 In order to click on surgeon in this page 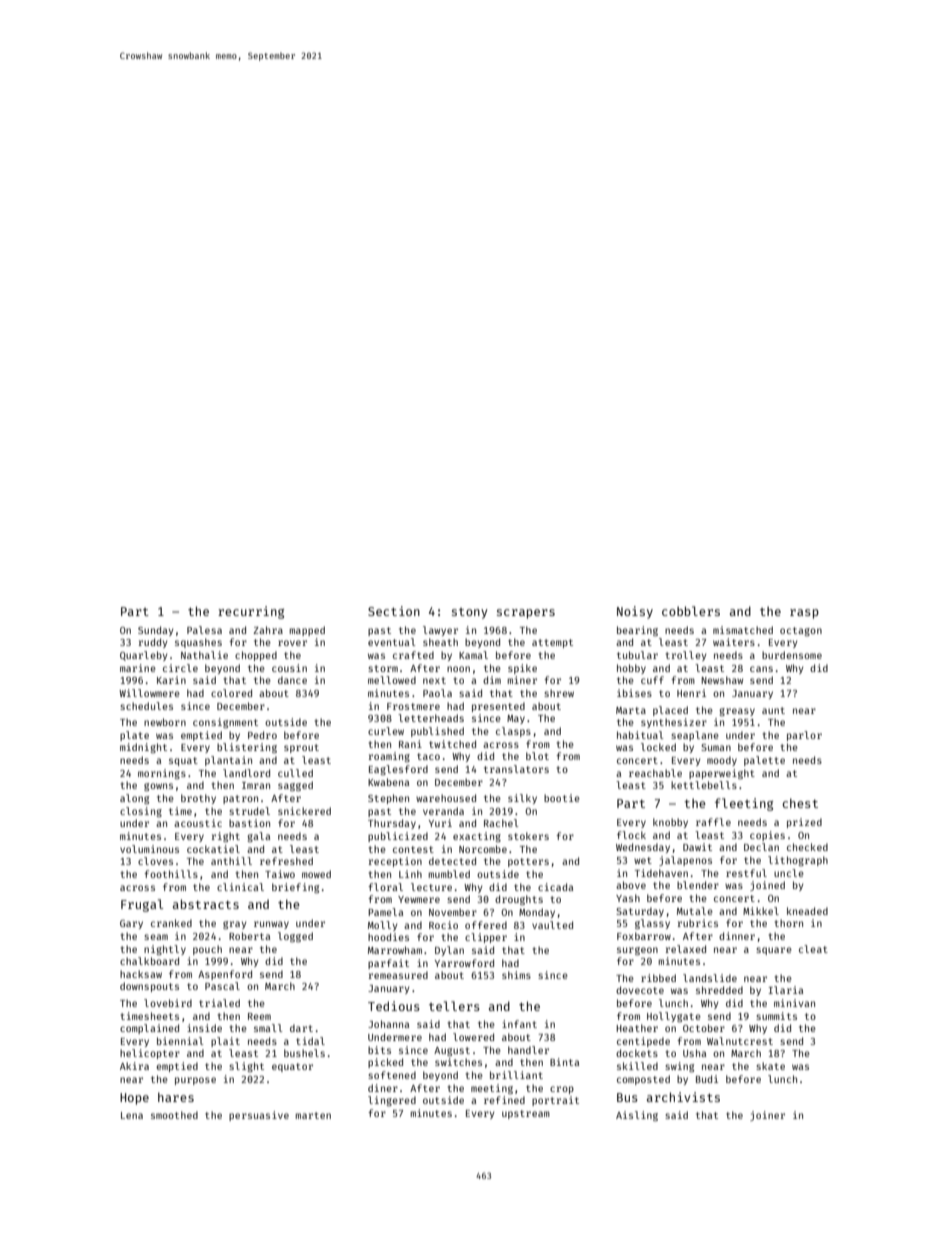, I will do `click(637, 951)`.
